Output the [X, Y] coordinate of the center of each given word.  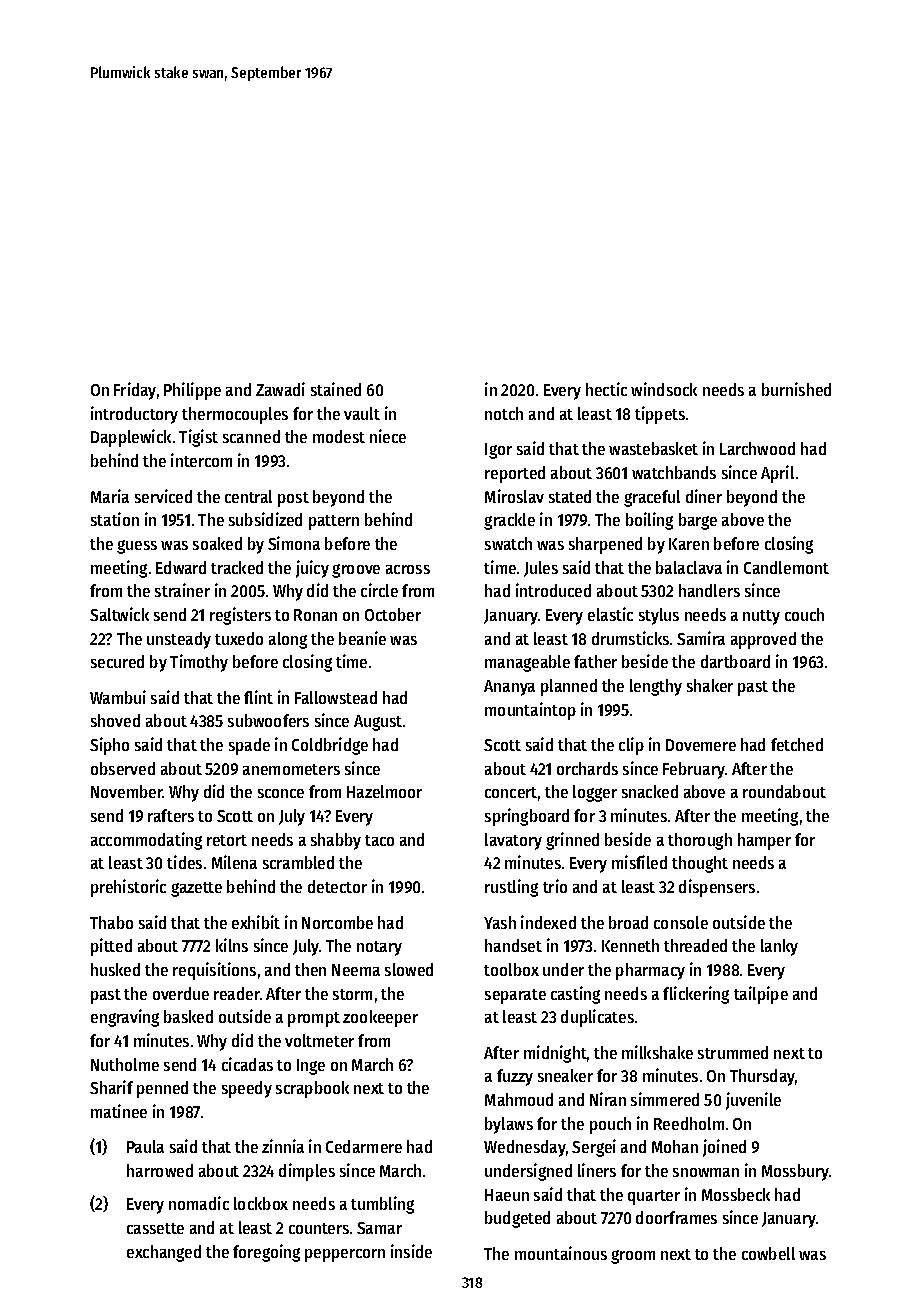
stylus [659, 616]
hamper [764, 841]
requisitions [214, 971]
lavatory [513, 841]
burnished [796, 389]
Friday [135, 391]
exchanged [164, 1253]
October [393, 614]
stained [336, 389]
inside [411, 1251]
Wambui [118, 697]
